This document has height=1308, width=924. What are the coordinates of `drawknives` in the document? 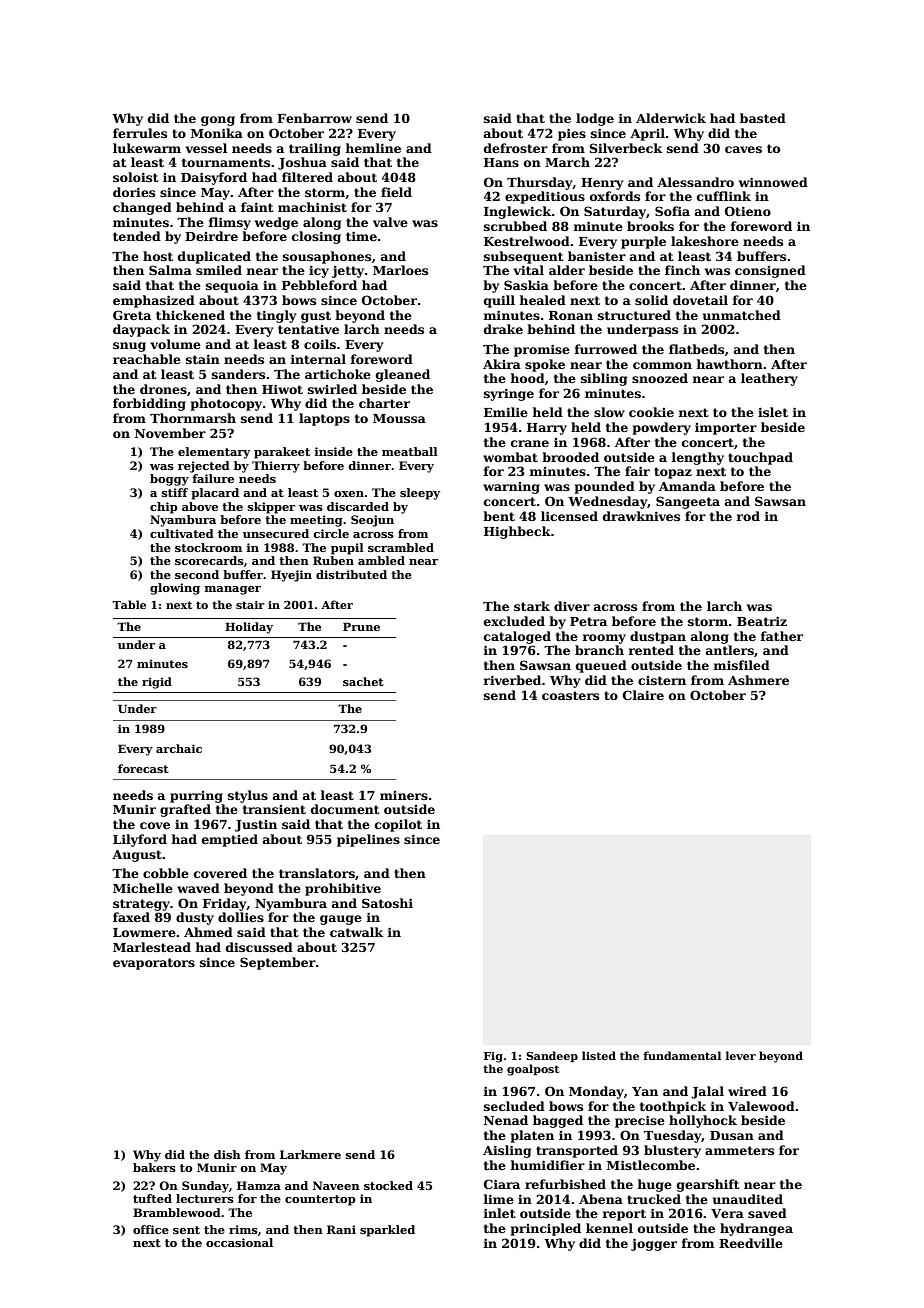 It's located at (641, 516).
